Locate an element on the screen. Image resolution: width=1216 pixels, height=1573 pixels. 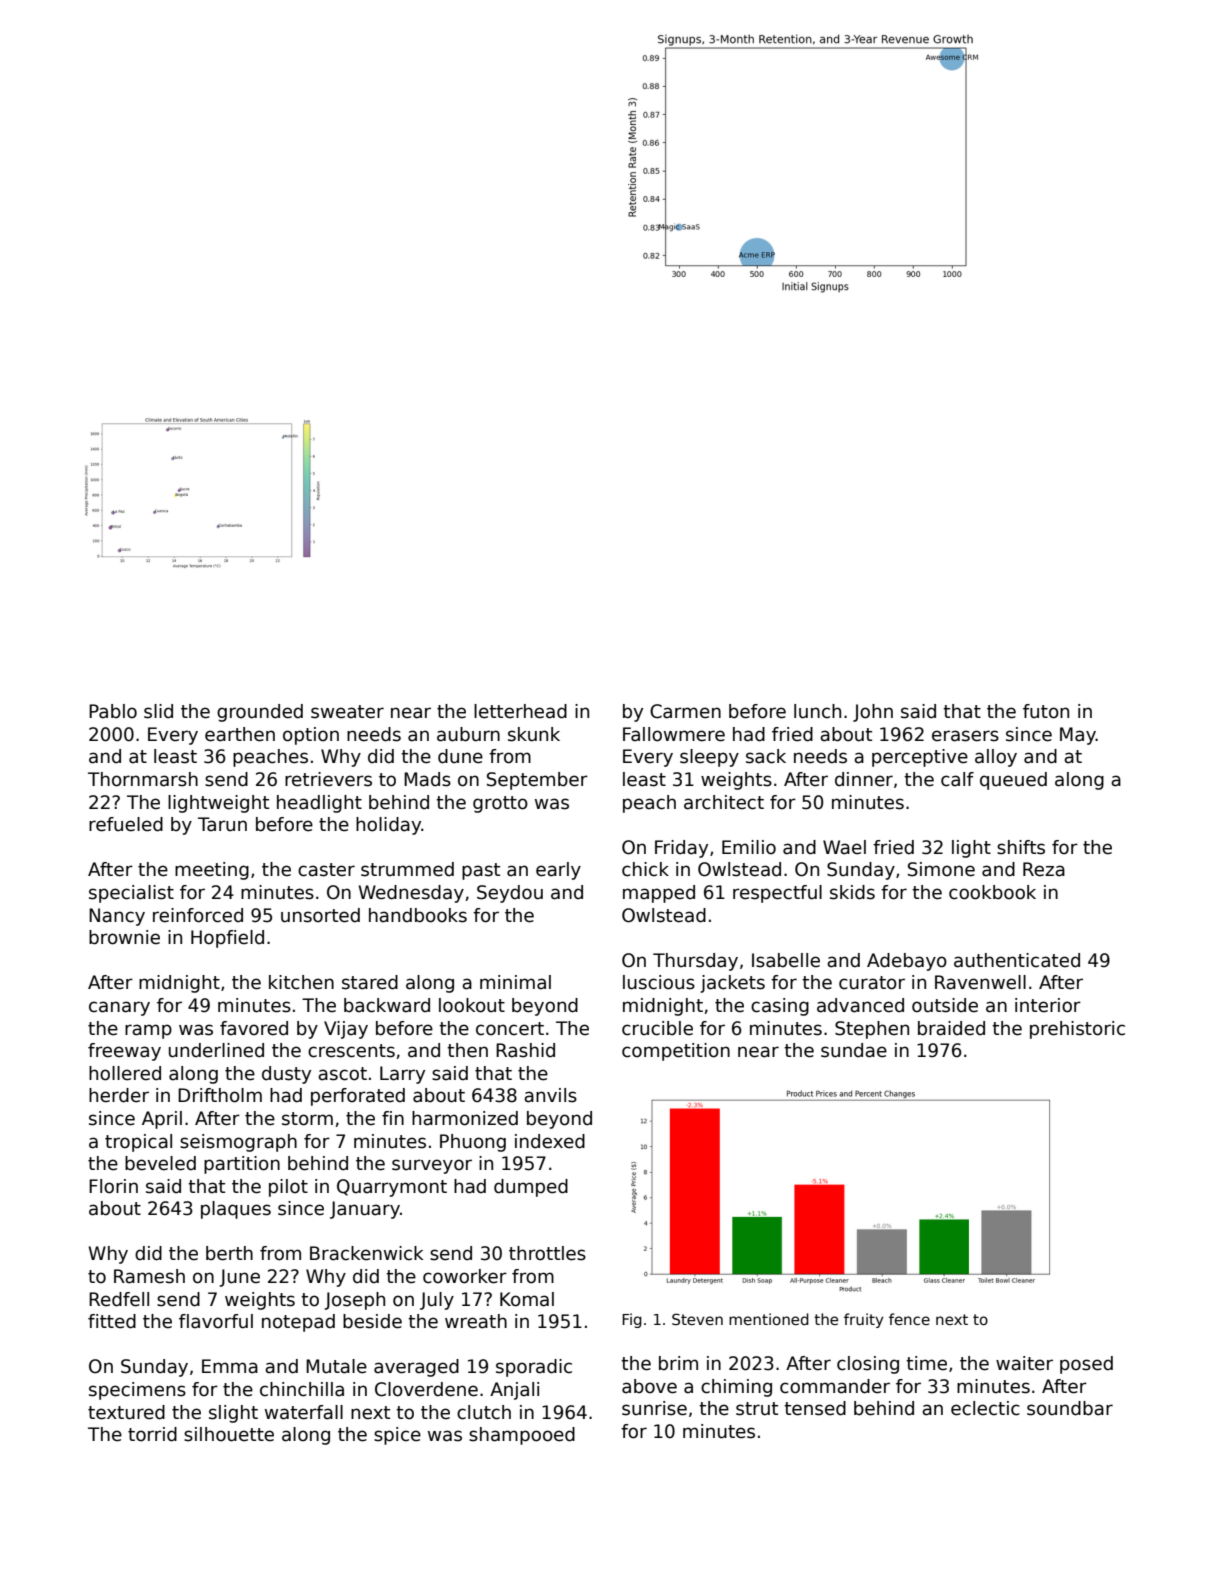
slid is located at coordinates (158, 711).
